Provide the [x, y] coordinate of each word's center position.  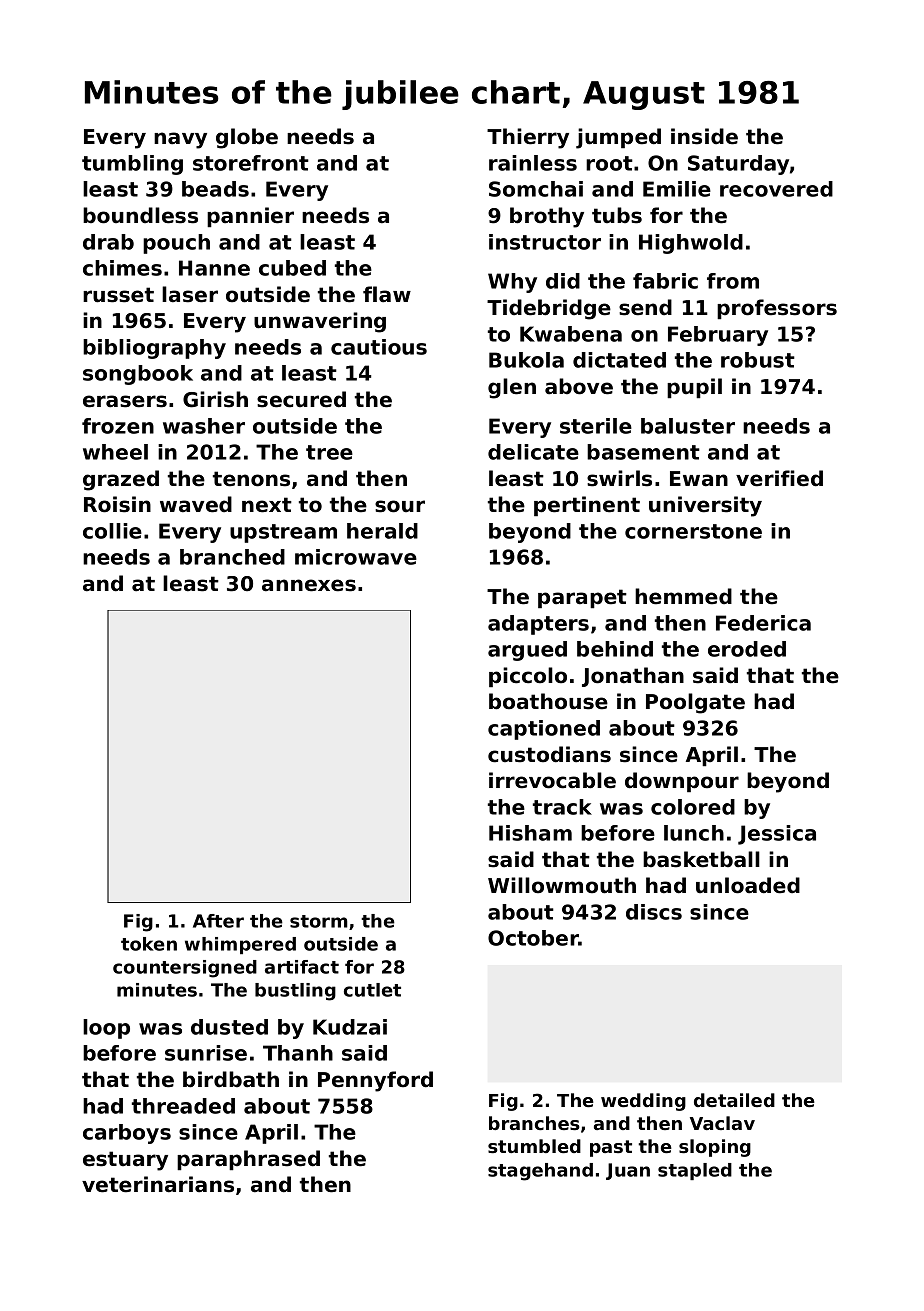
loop [106, 1029]
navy [180, 140]
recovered [776, 189]
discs [654, 912]
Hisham [530, 833]
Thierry [528, 138]
